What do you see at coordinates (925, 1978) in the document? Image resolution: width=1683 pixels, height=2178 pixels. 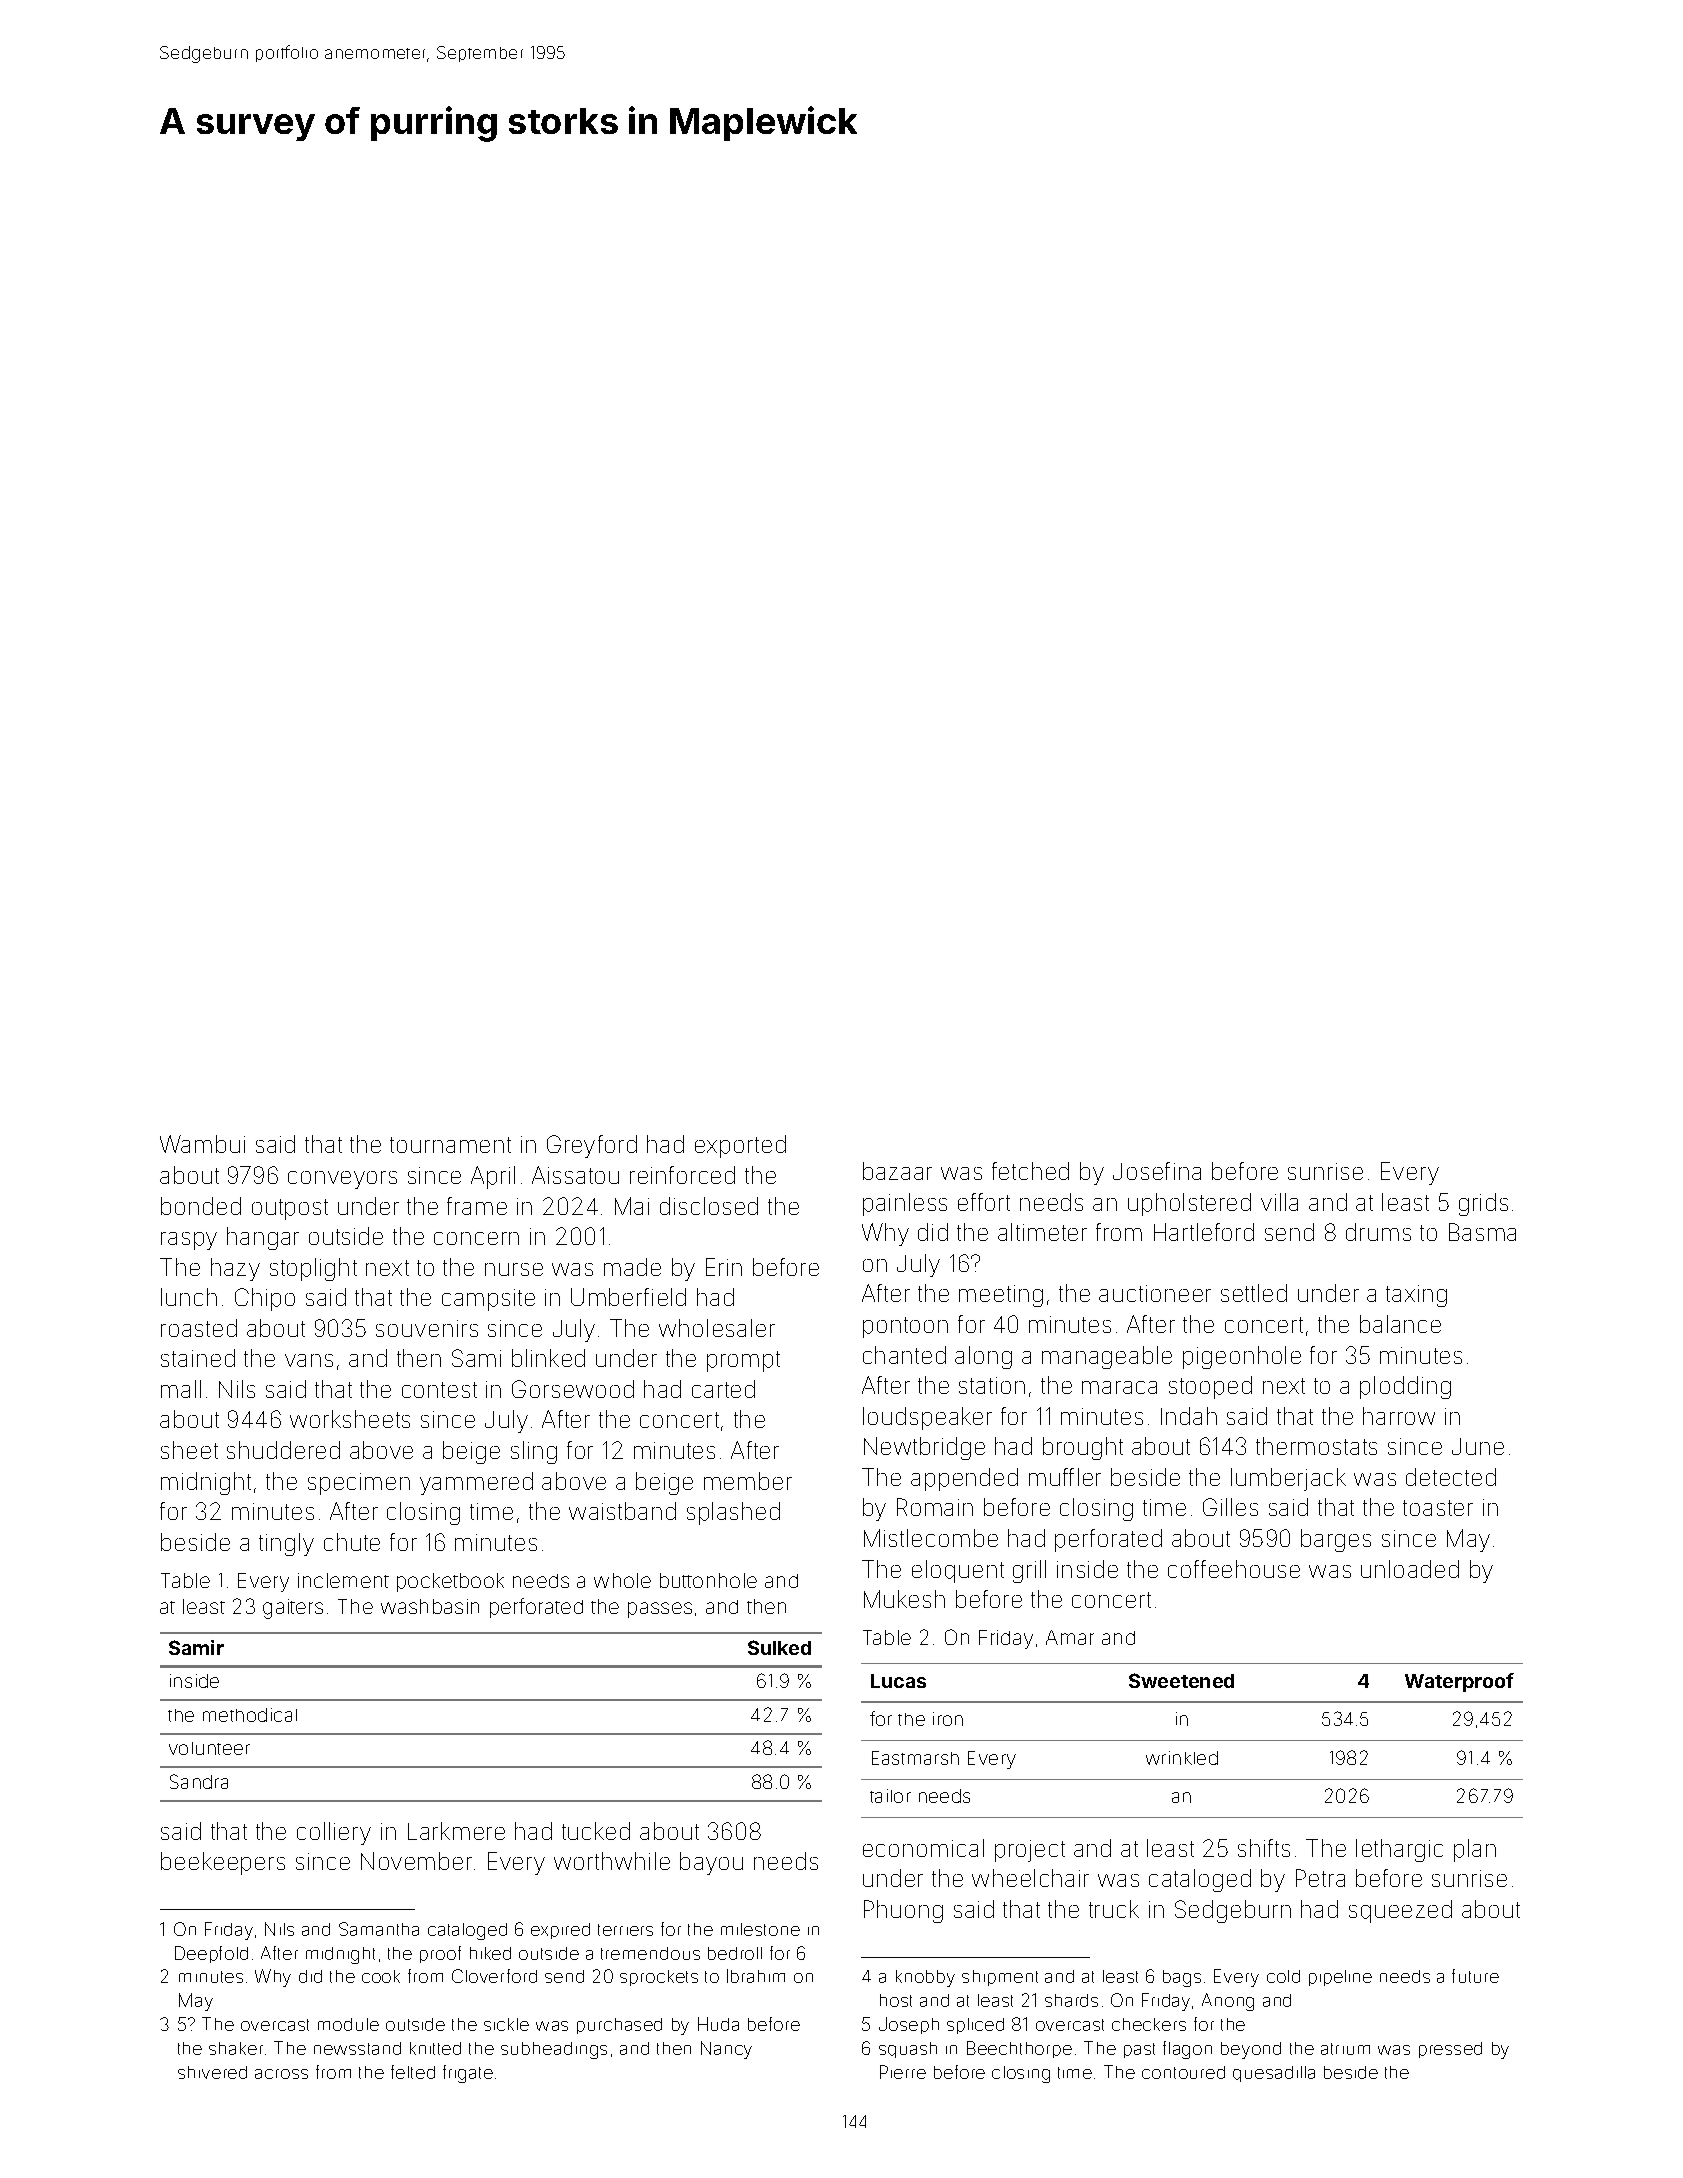 I see `knobby` at bounding box center [925, 1978].
